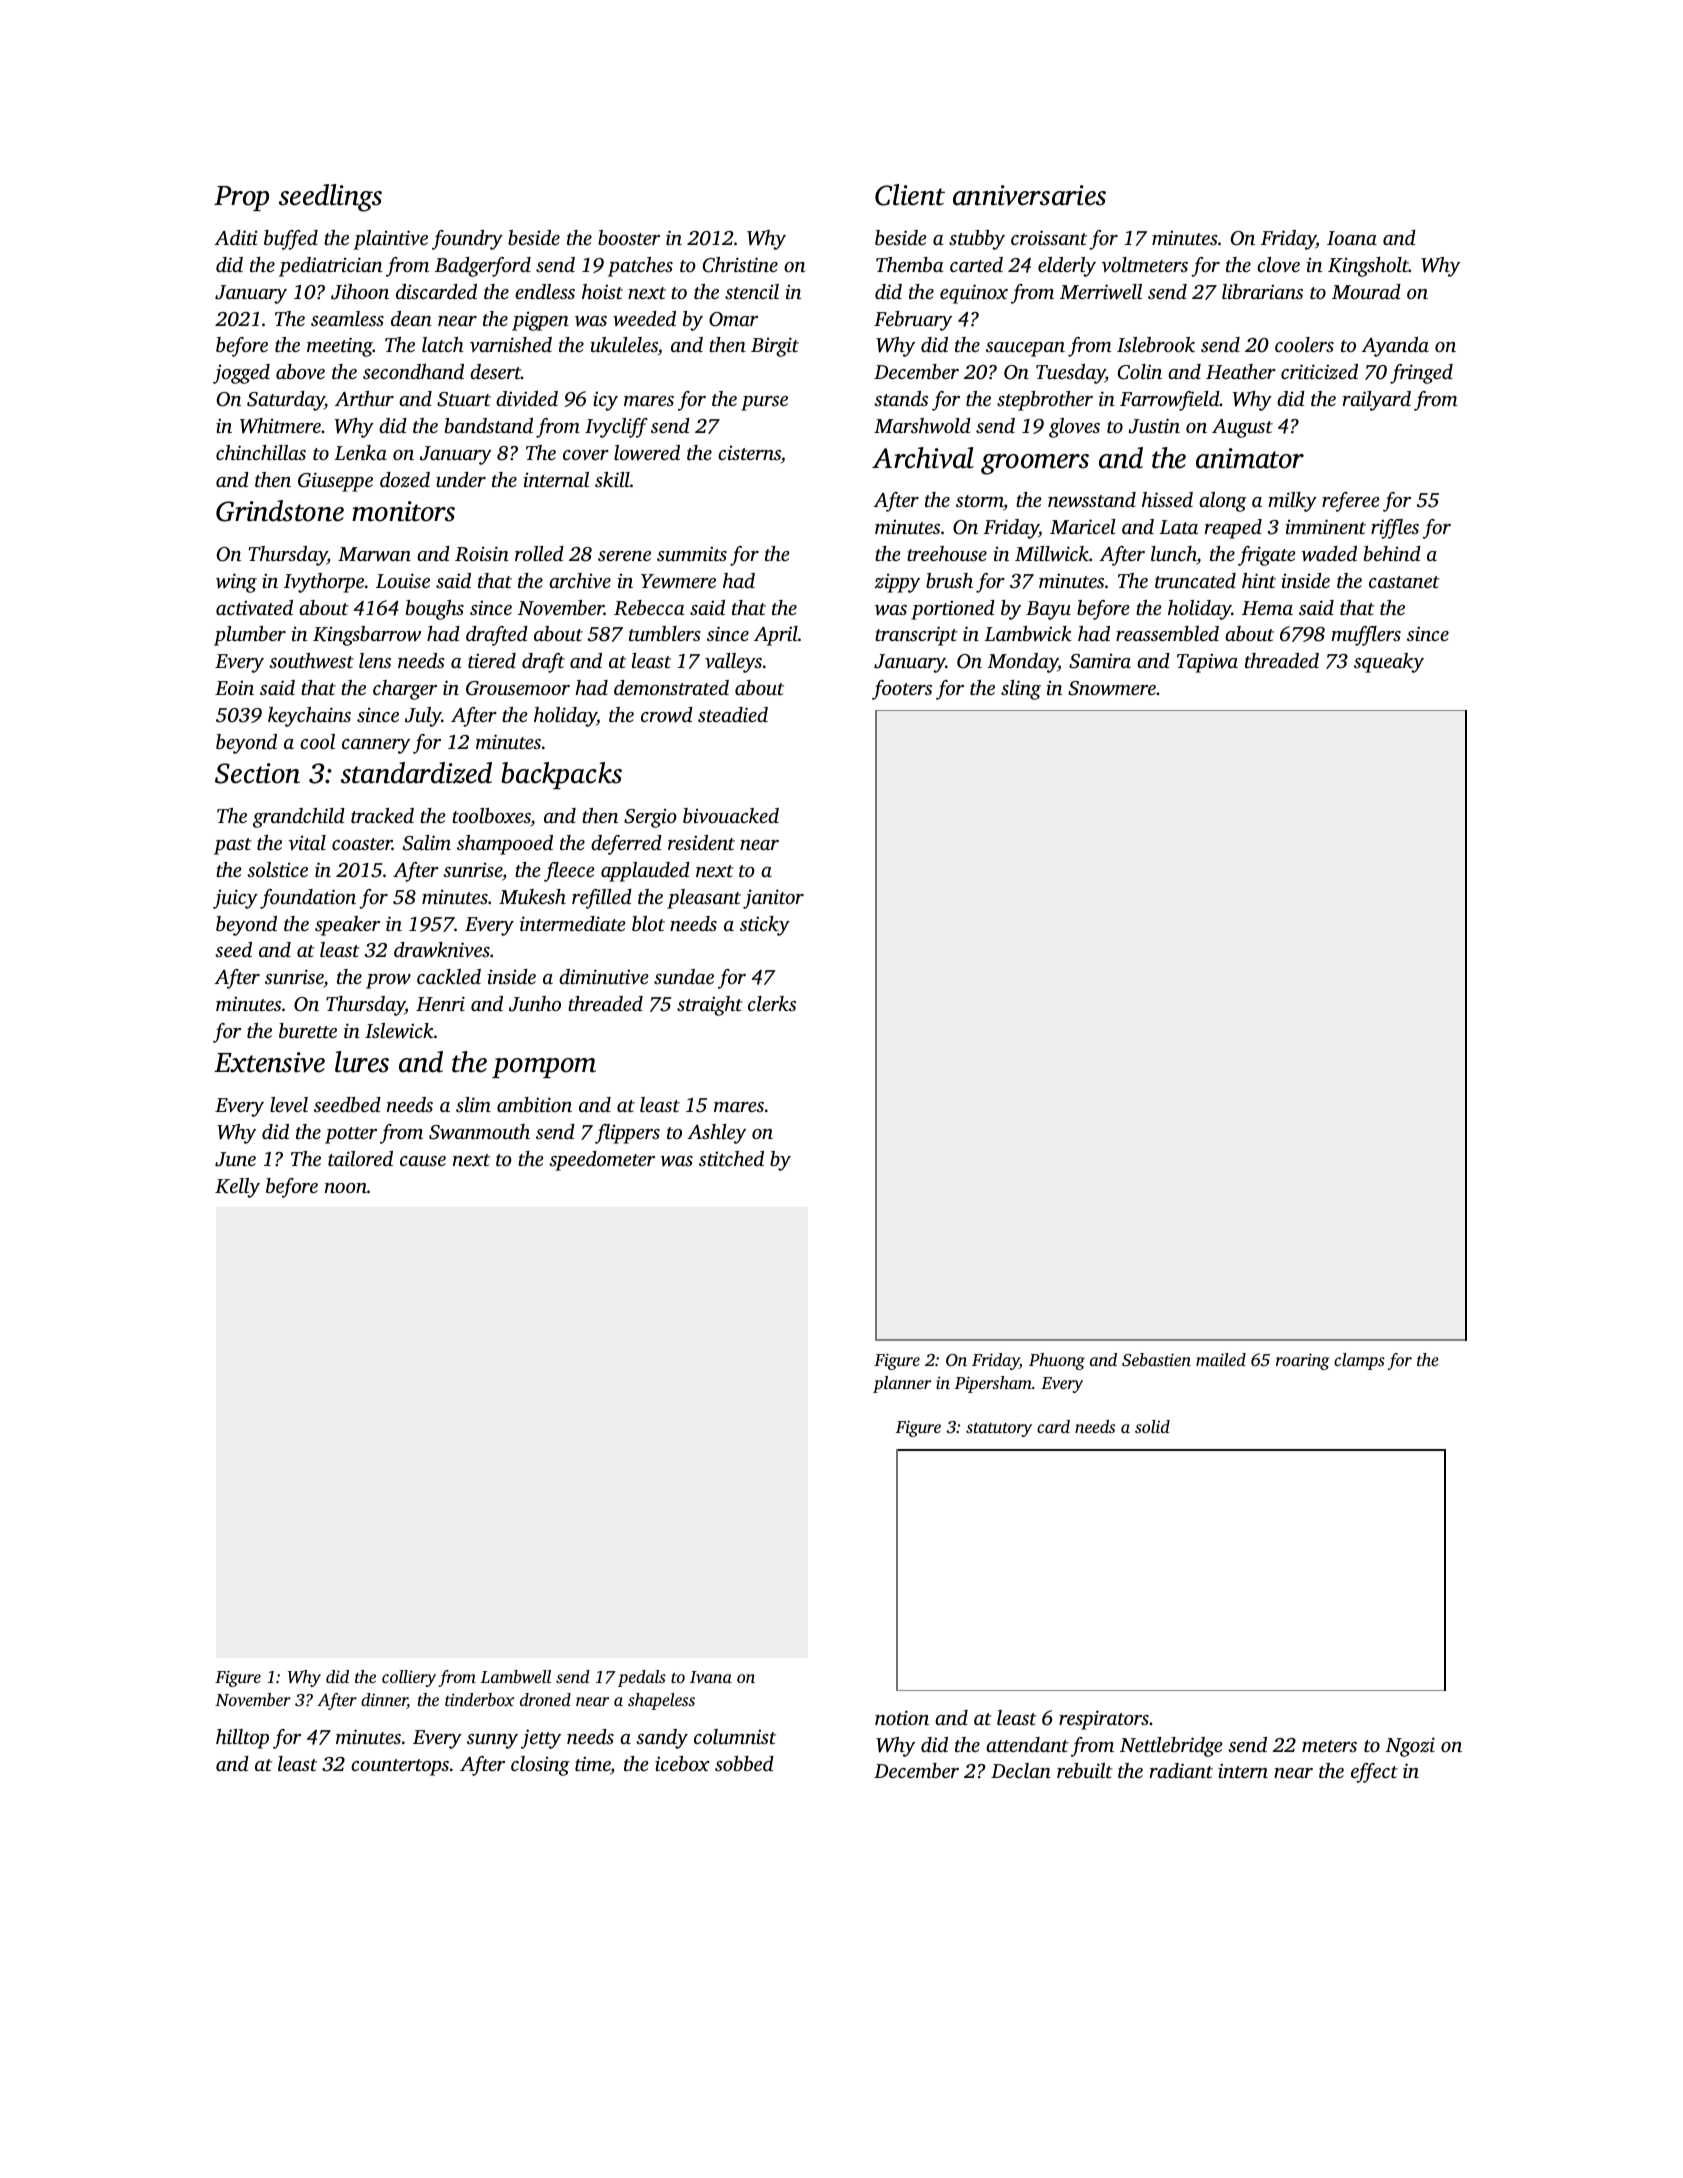 This screenshot has width=1683, height=2178. I want to click on storm, so click(979, 501).
